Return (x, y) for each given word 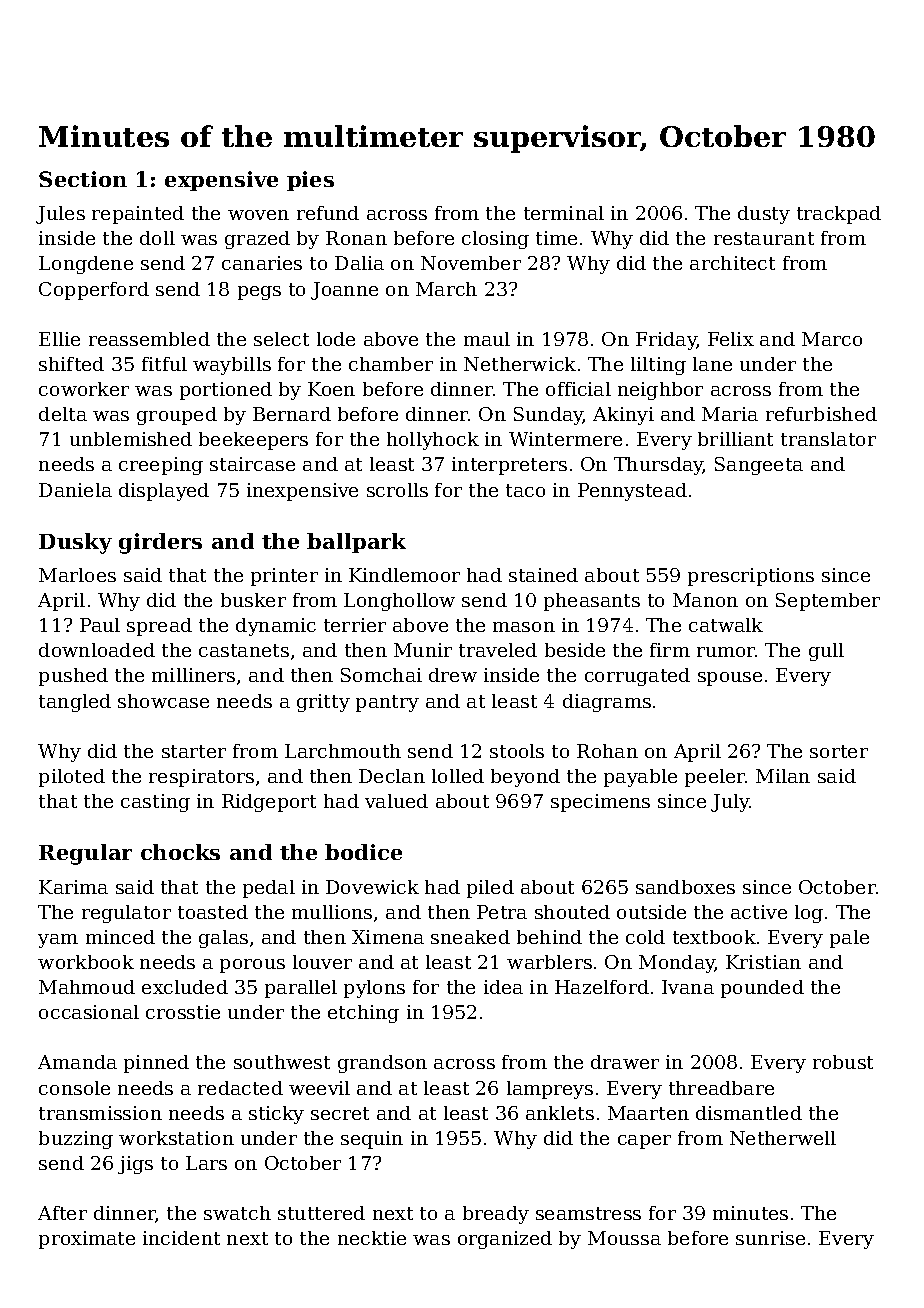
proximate (87, 1240)
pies (310, 181)
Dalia (359, 263)
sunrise (770, 1238)
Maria (730, 414)
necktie (372, 1238)
